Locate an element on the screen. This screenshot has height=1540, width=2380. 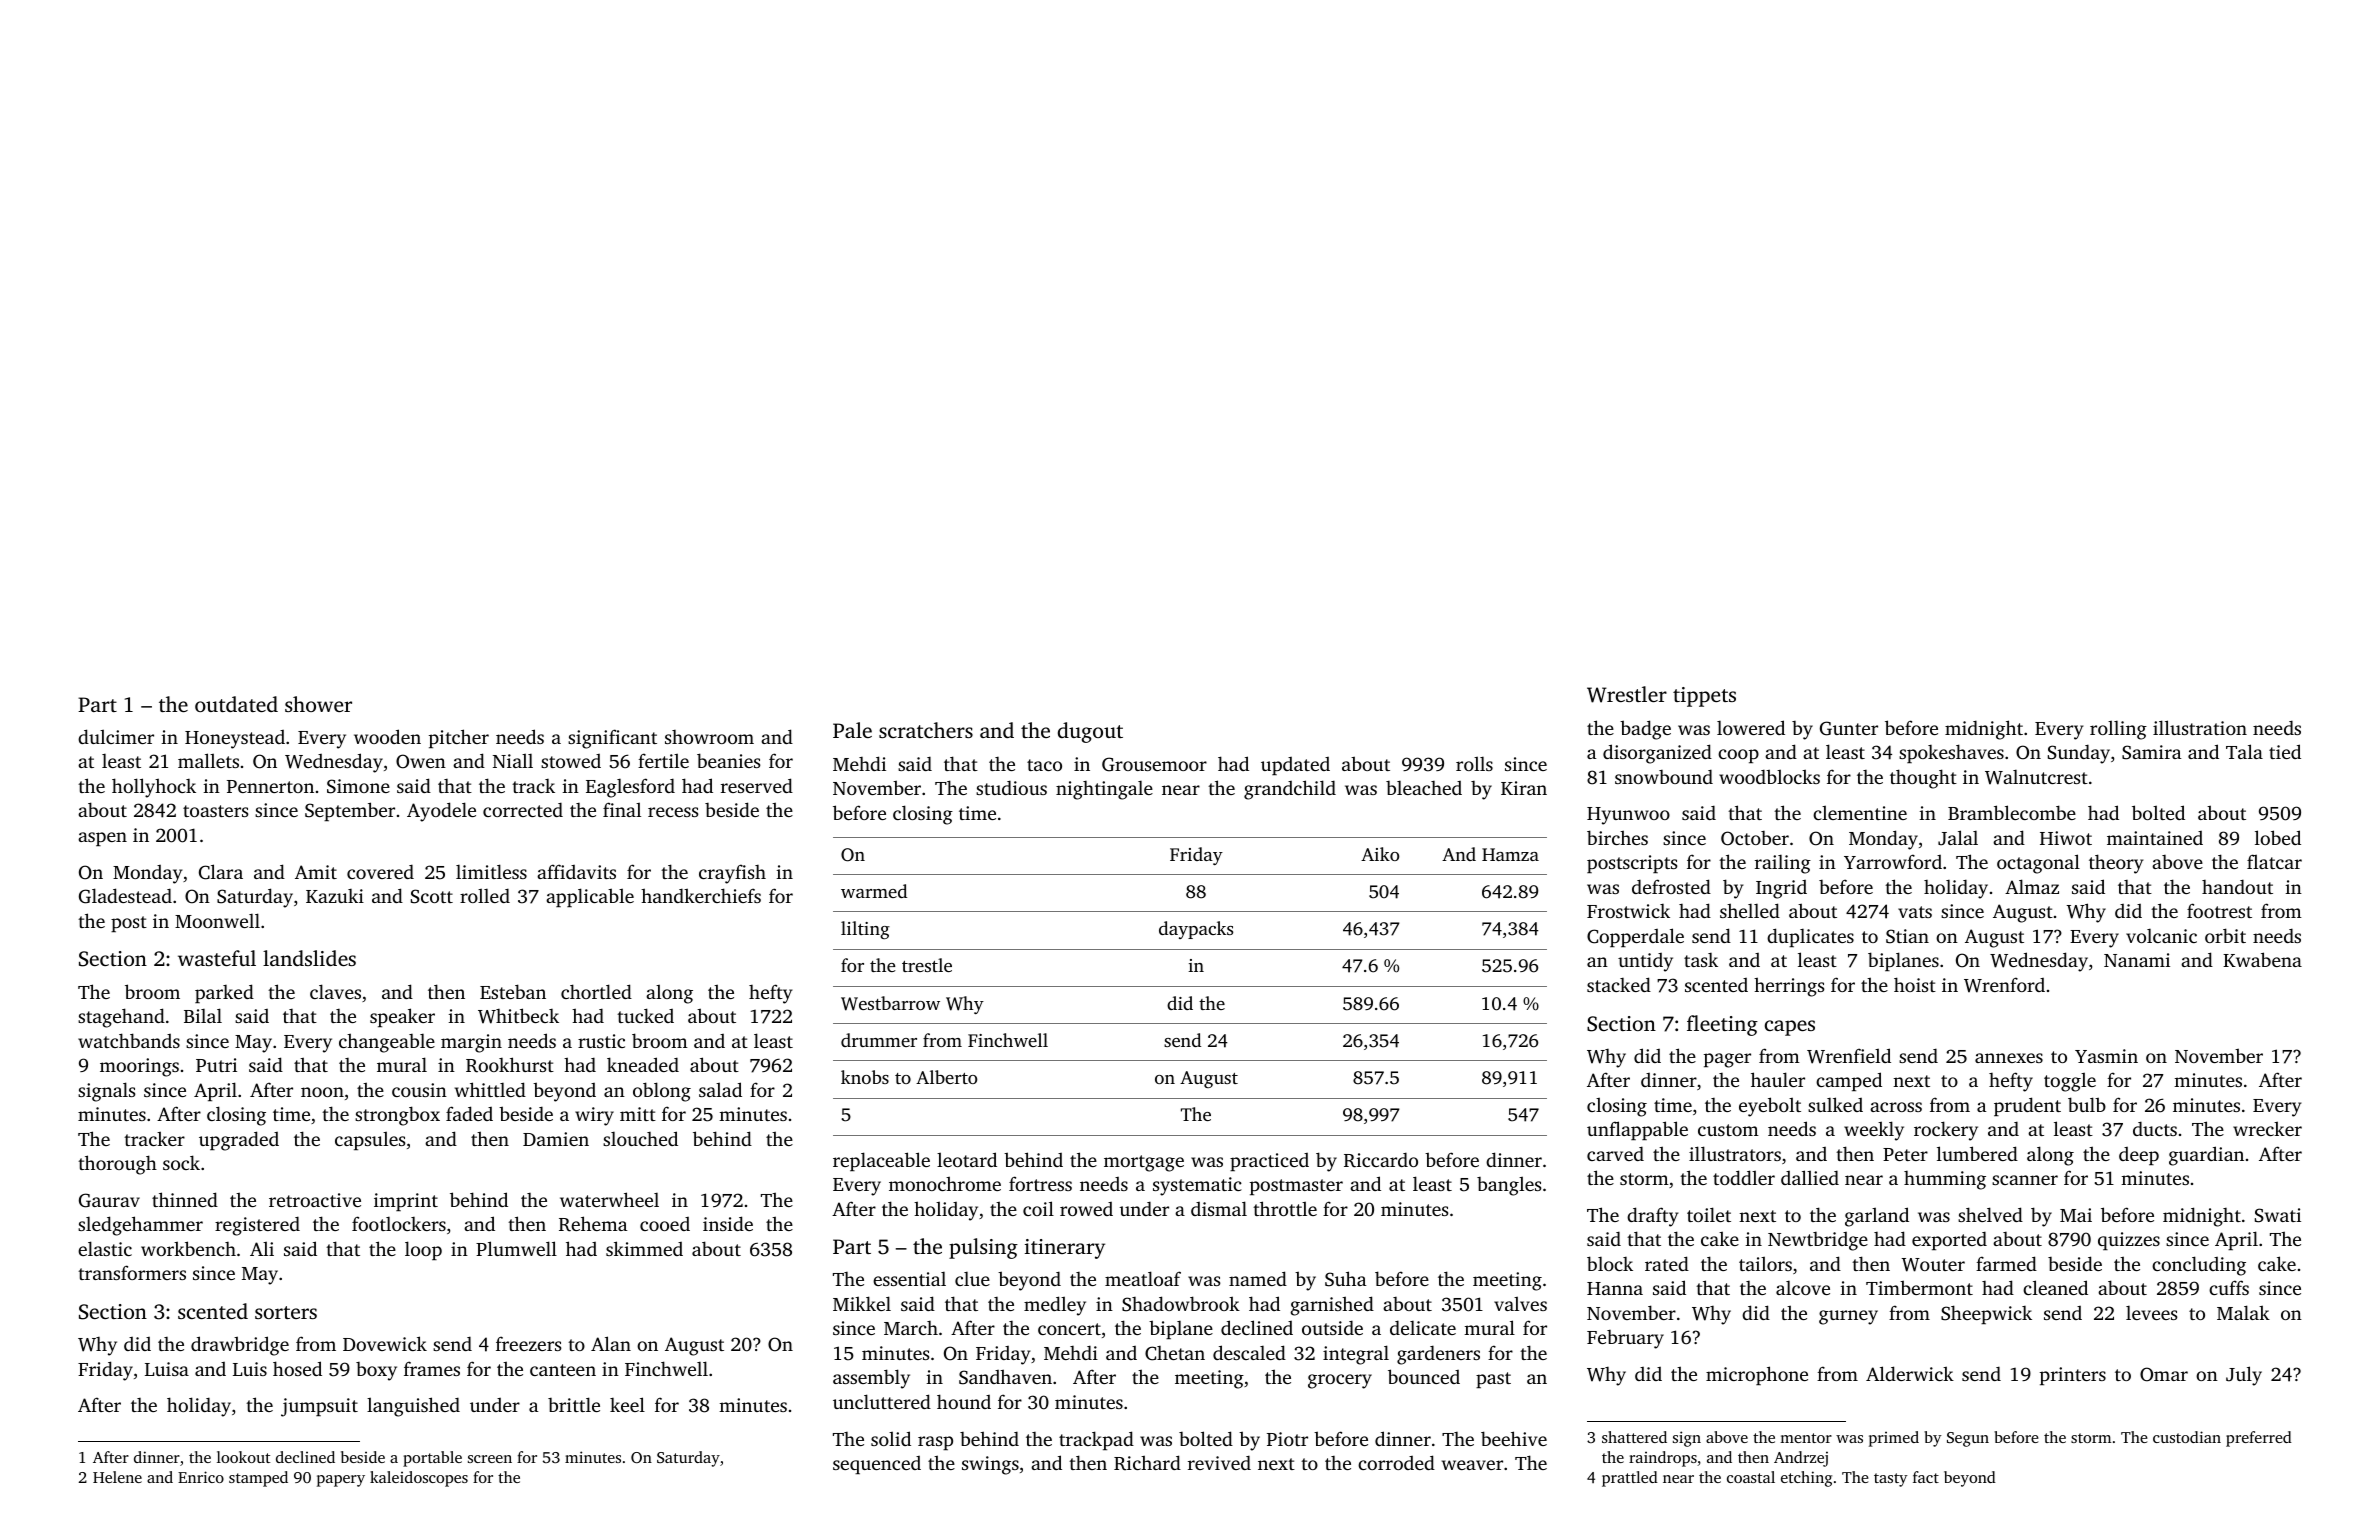
rolling is located at coordinates (2118, 730).
